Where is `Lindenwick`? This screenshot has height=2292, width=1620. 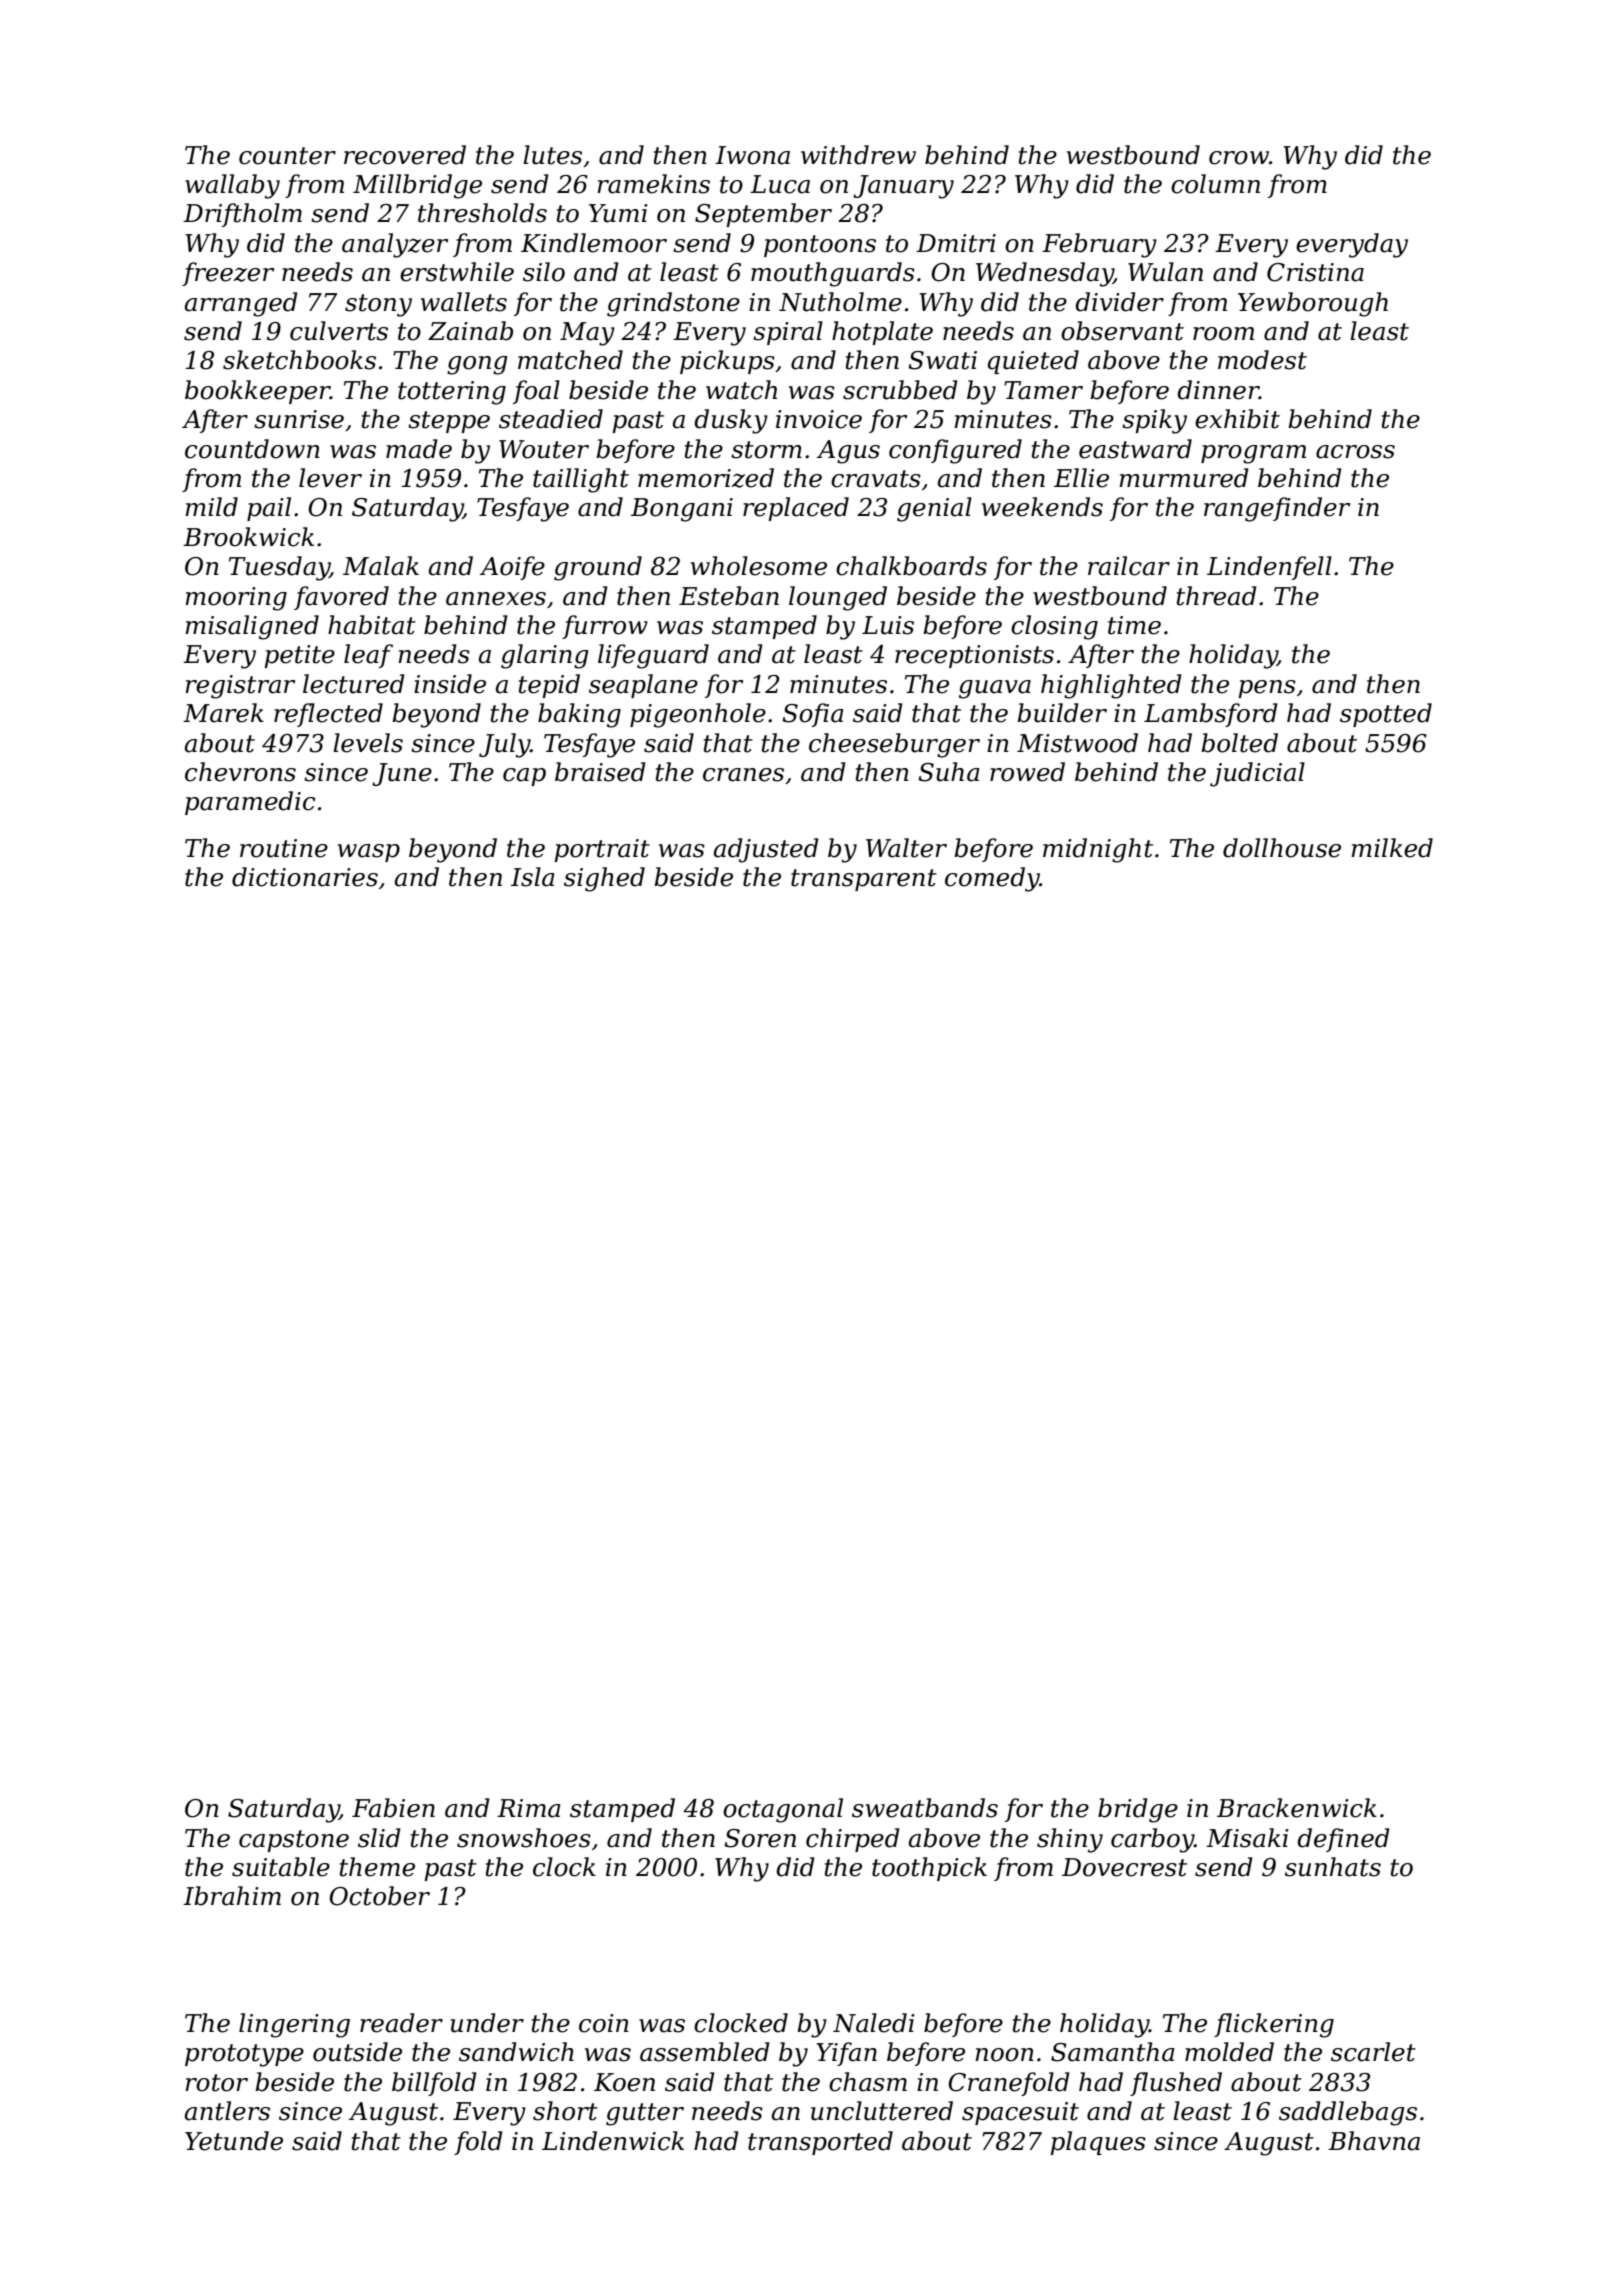 Lindenwick is located at coordinates (613, 2141).
